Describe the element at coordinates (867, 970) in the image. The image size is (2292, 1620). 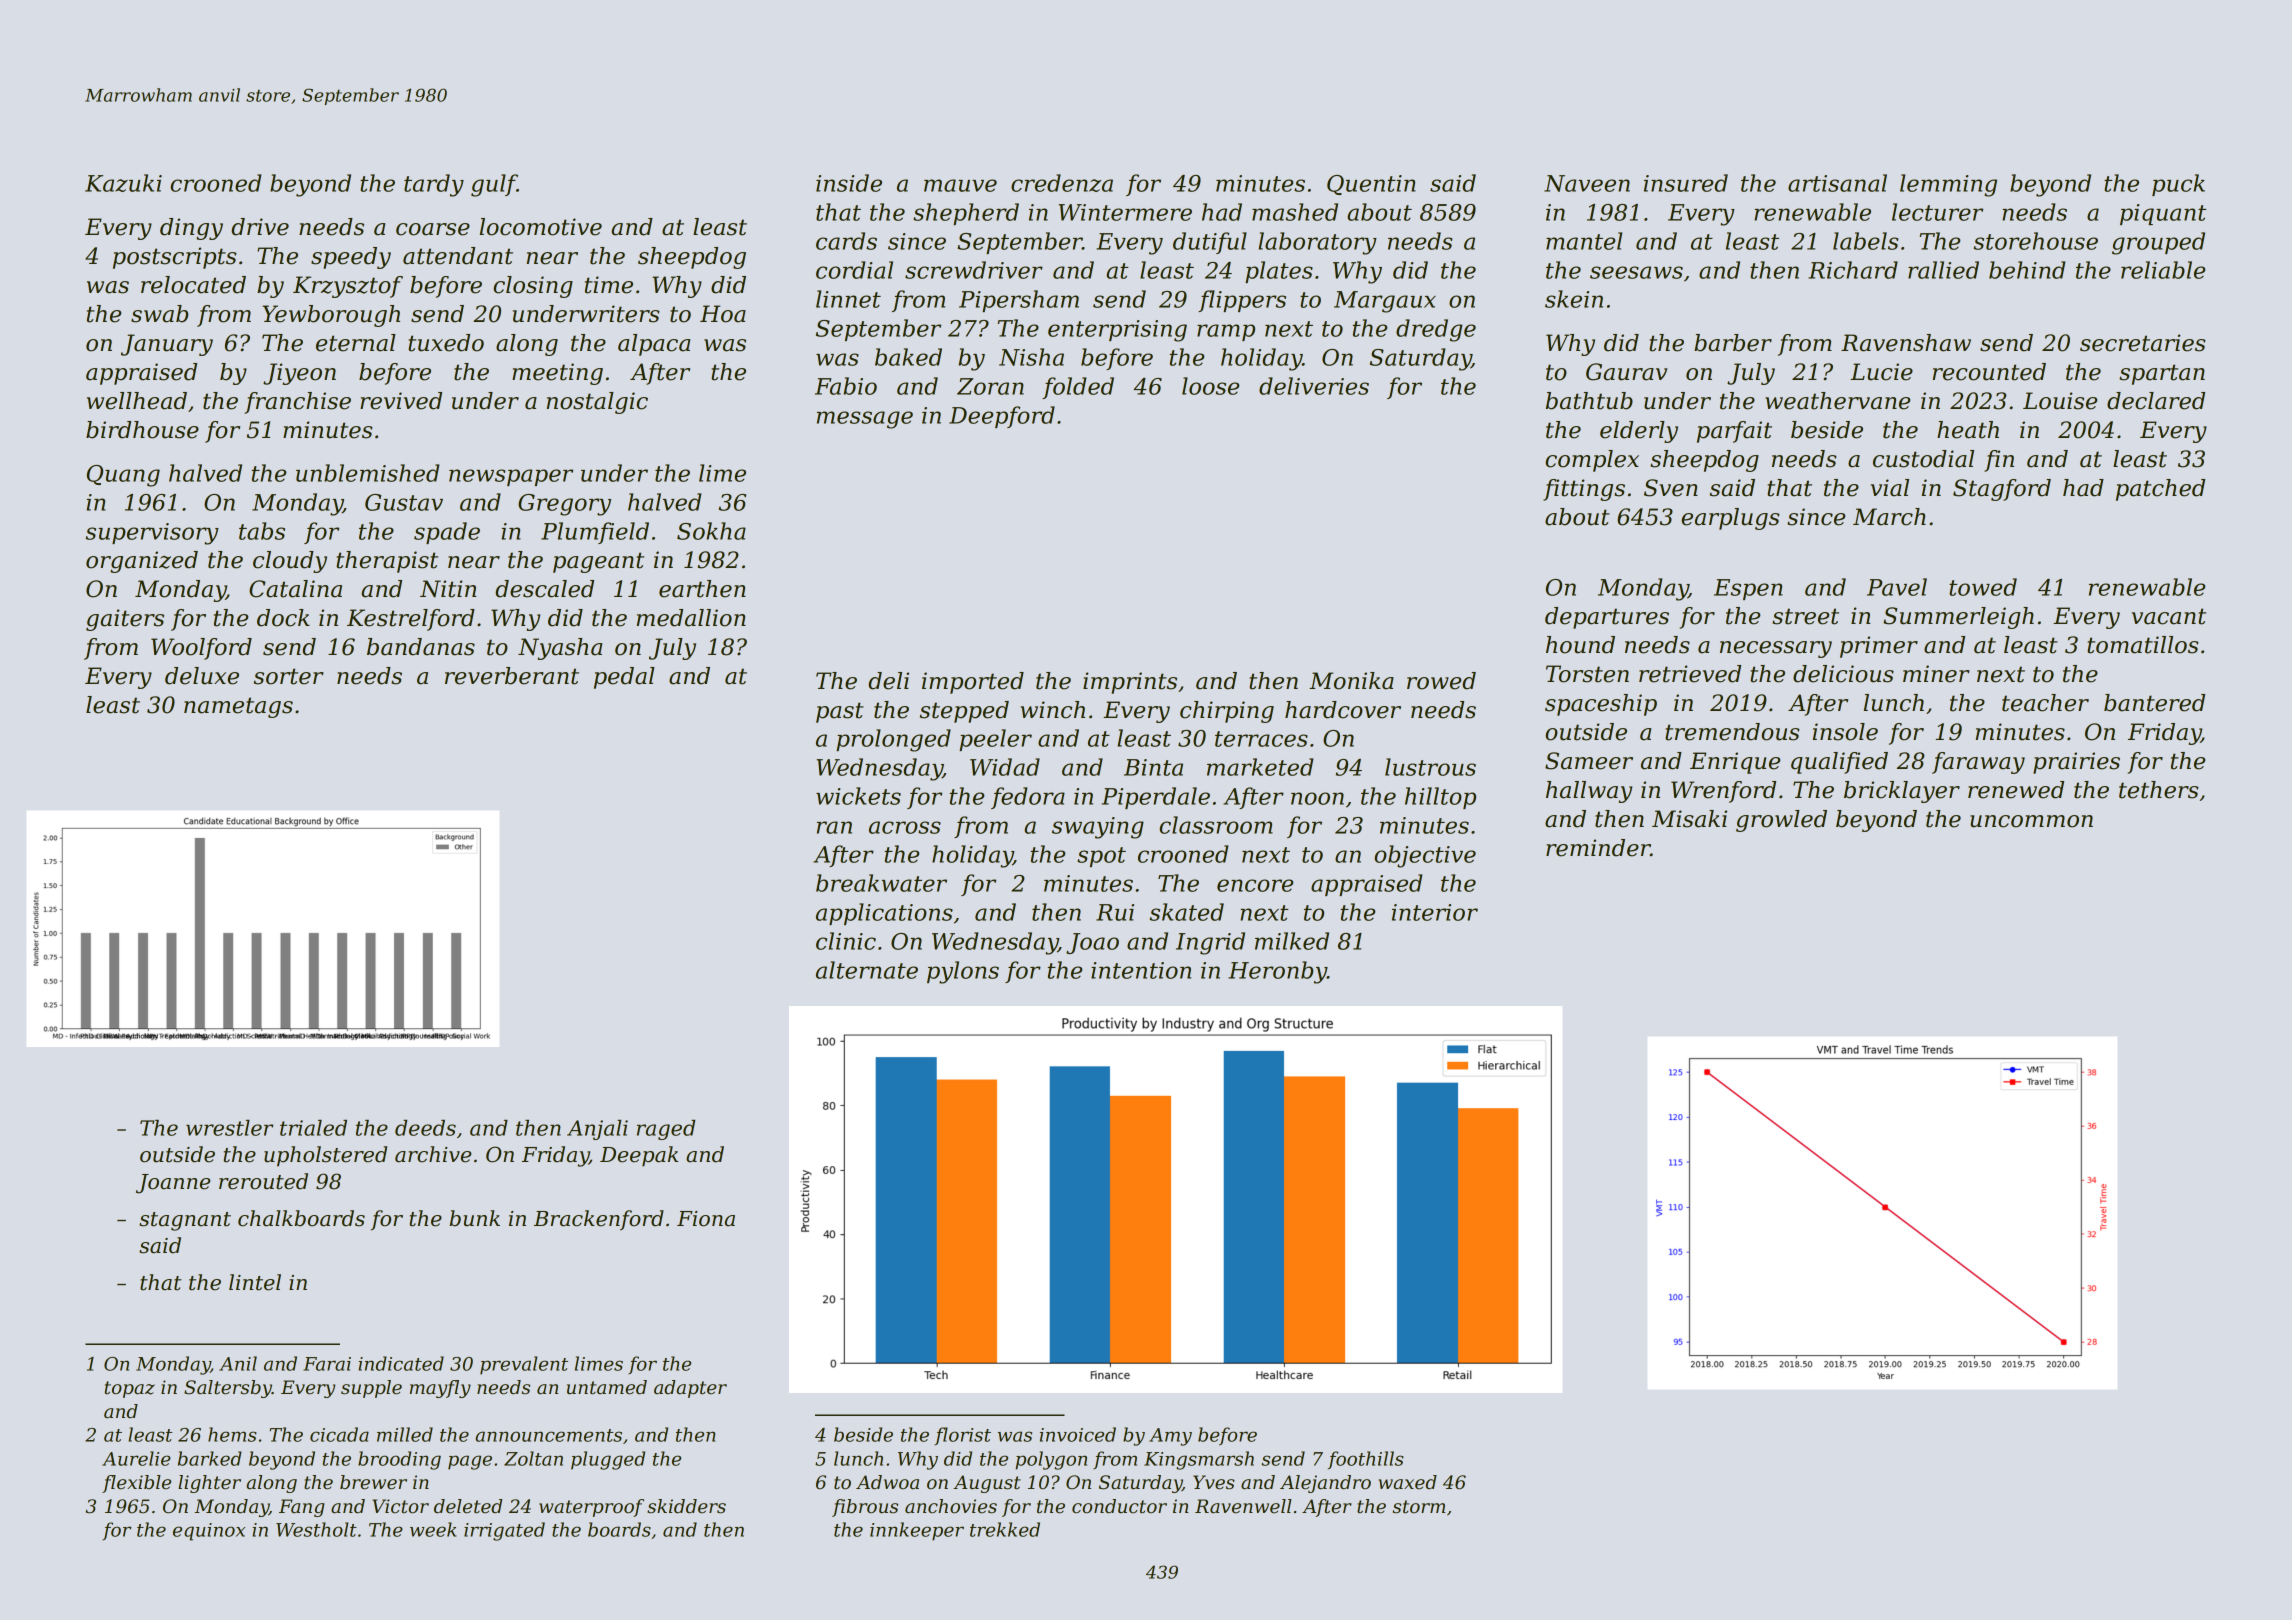
I see `alternate` at that location.
